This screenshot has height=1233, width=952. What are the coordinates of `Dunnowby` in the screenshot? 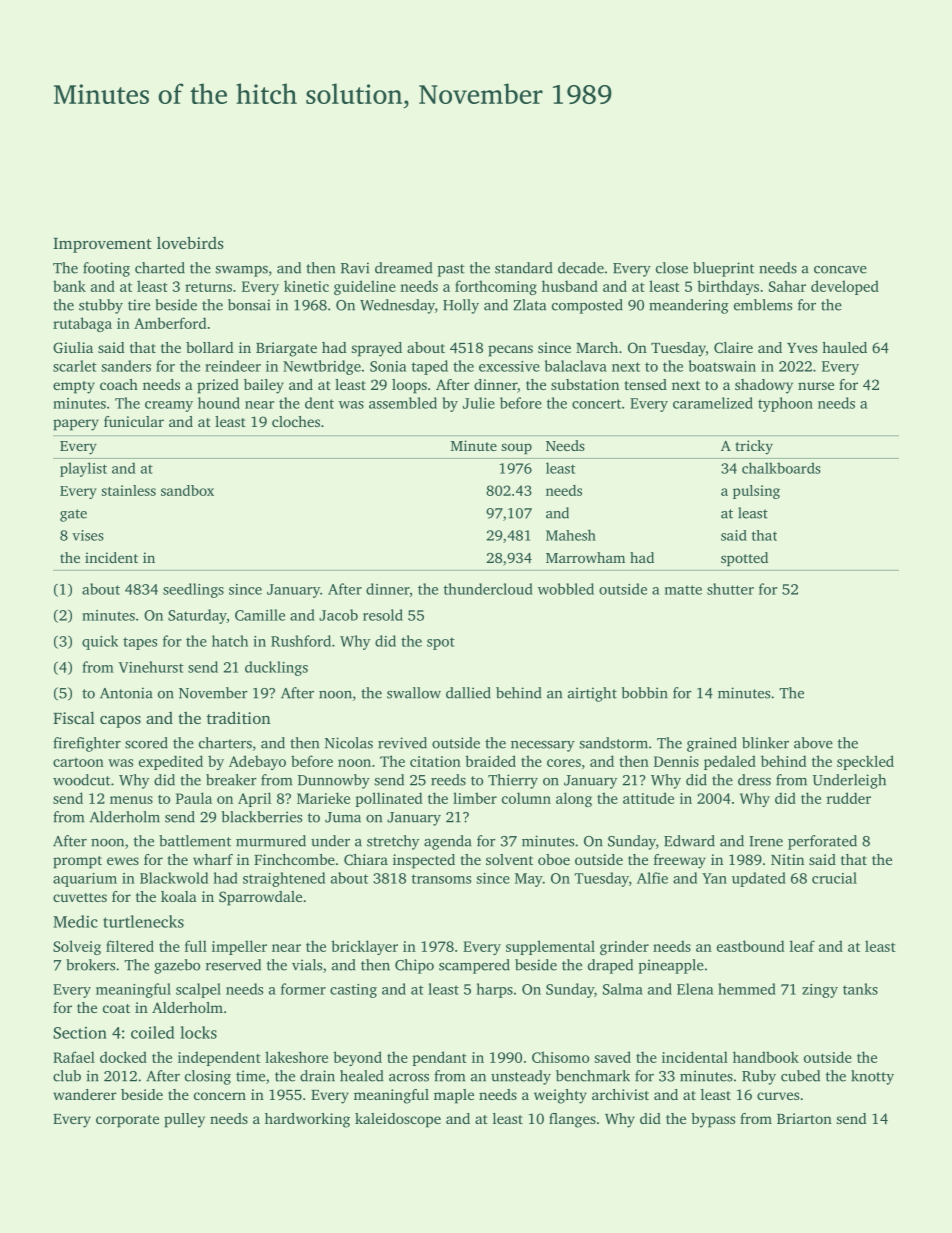 It's located at (334, 781).
